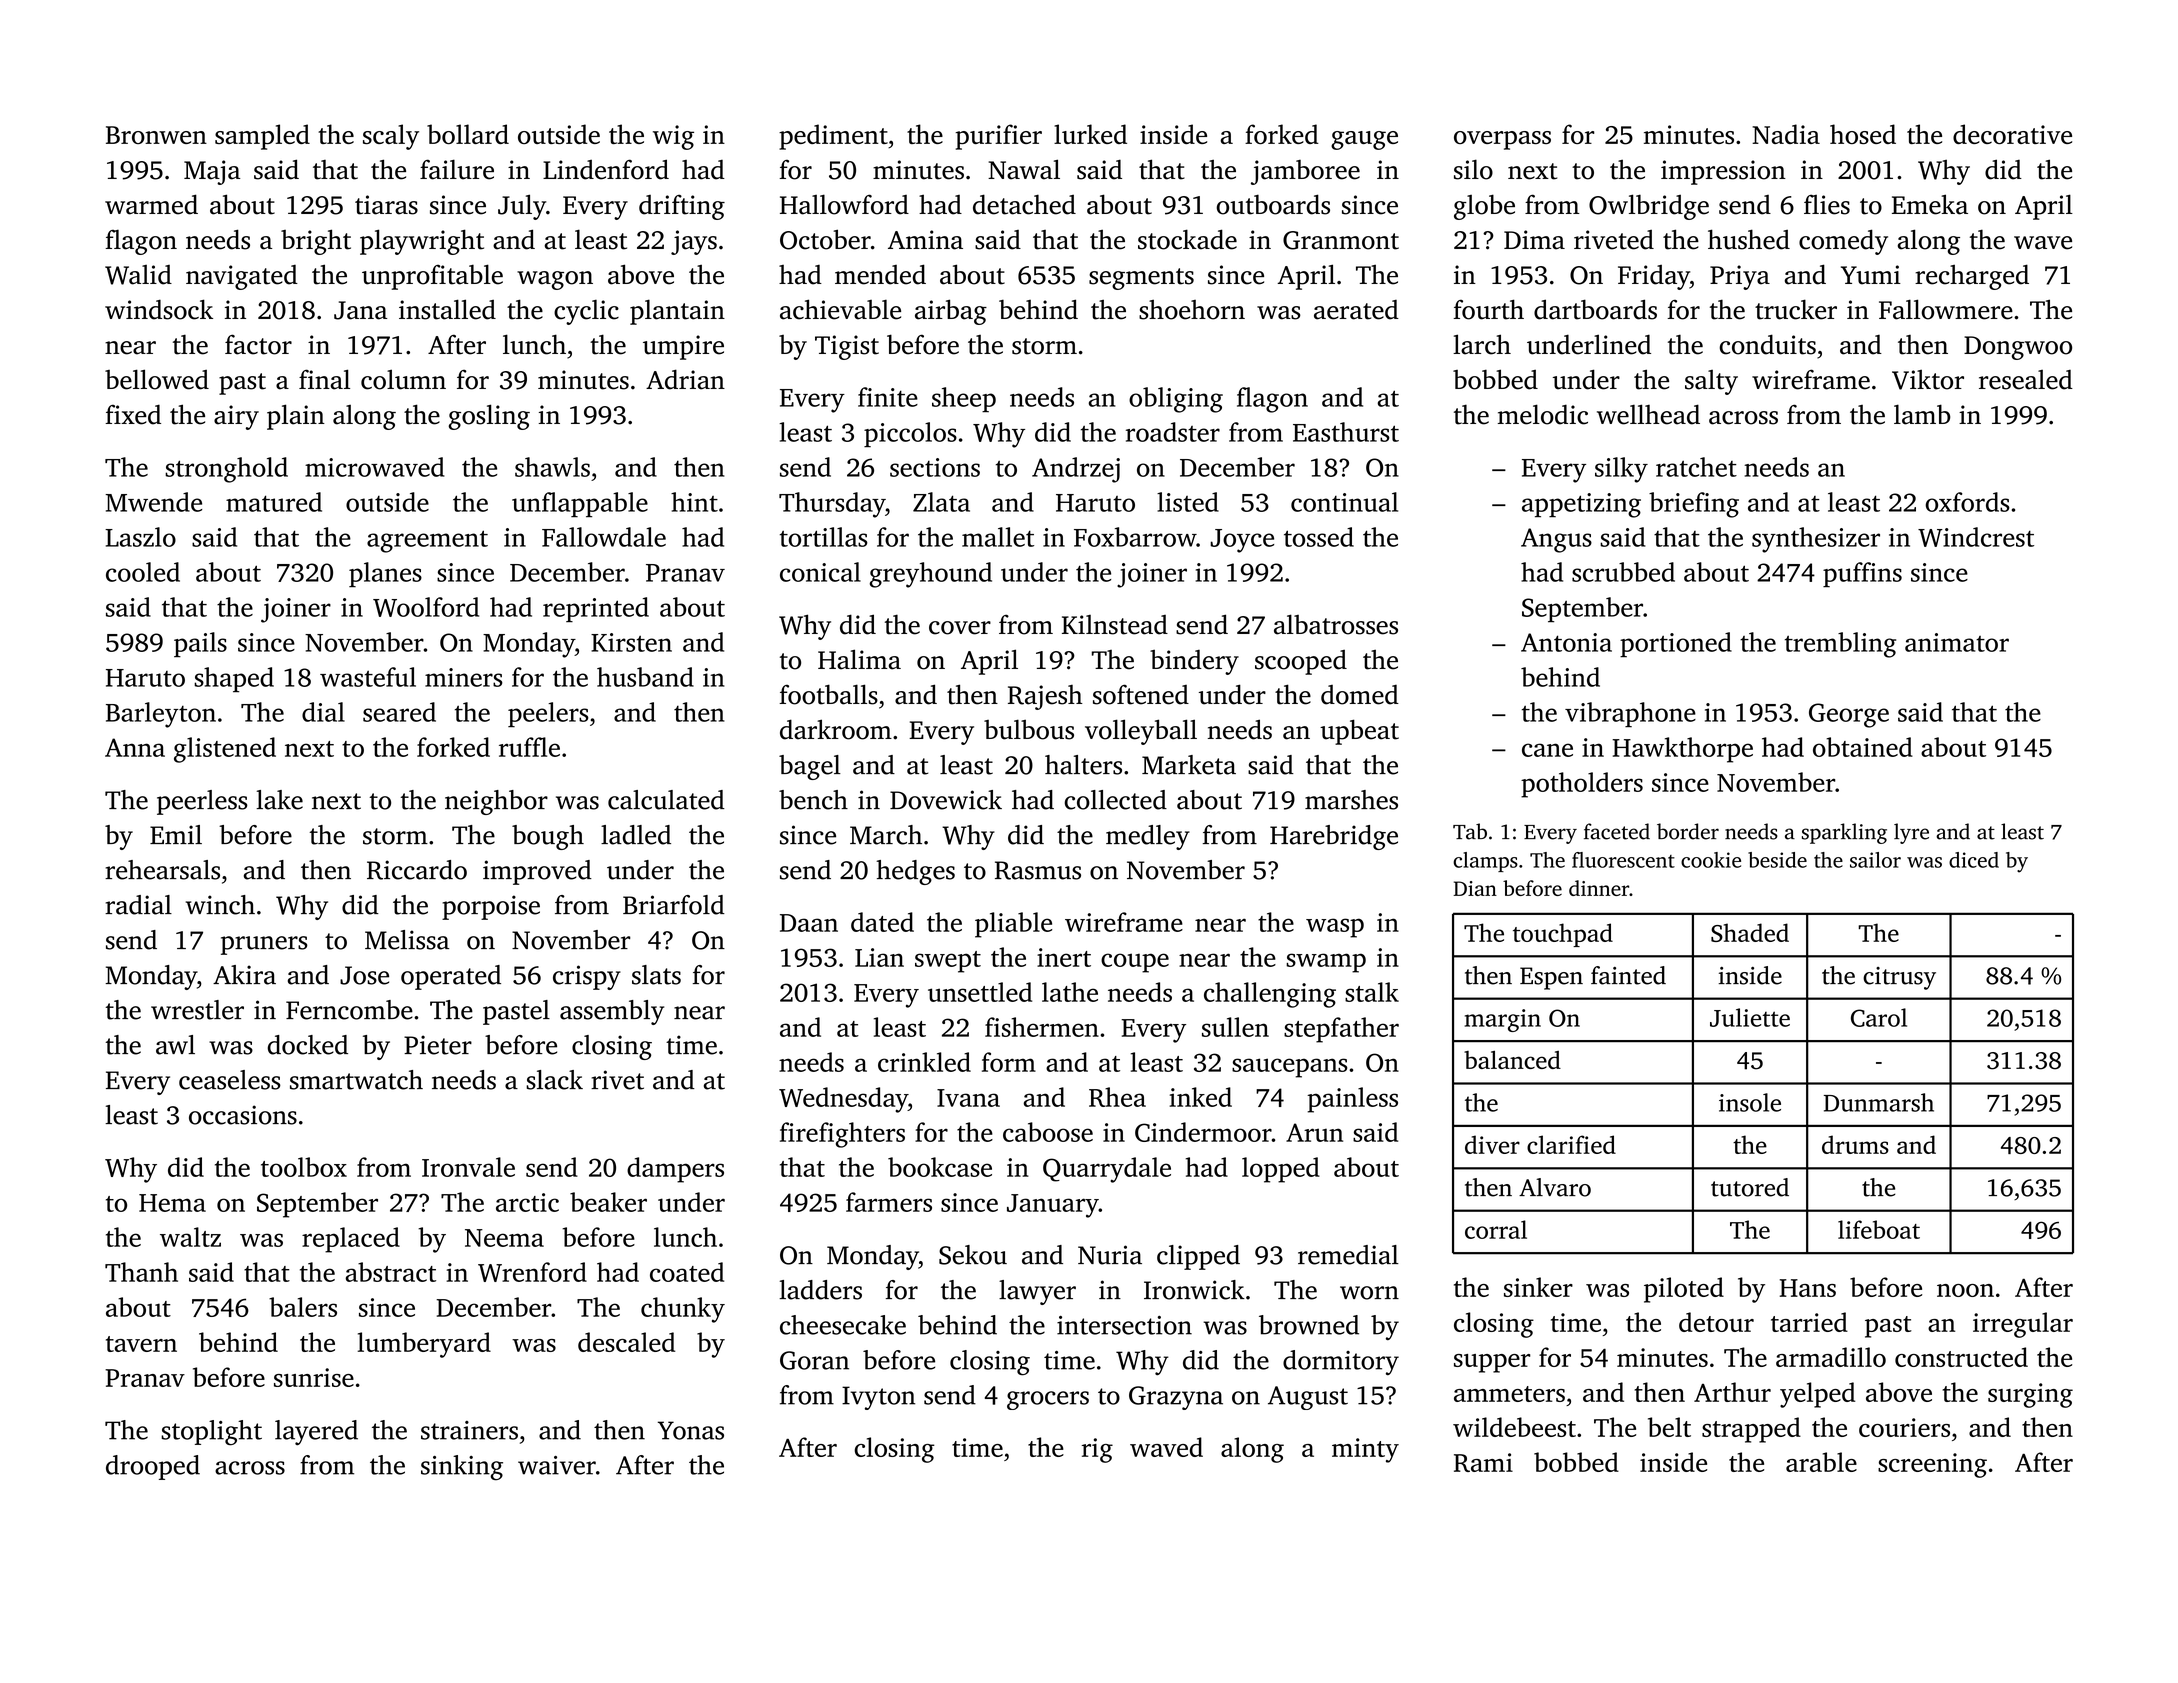  What do you see at coordinates (1360, 695) in the screenshot?
I see `domed` at bounding box center [1360, 695].
